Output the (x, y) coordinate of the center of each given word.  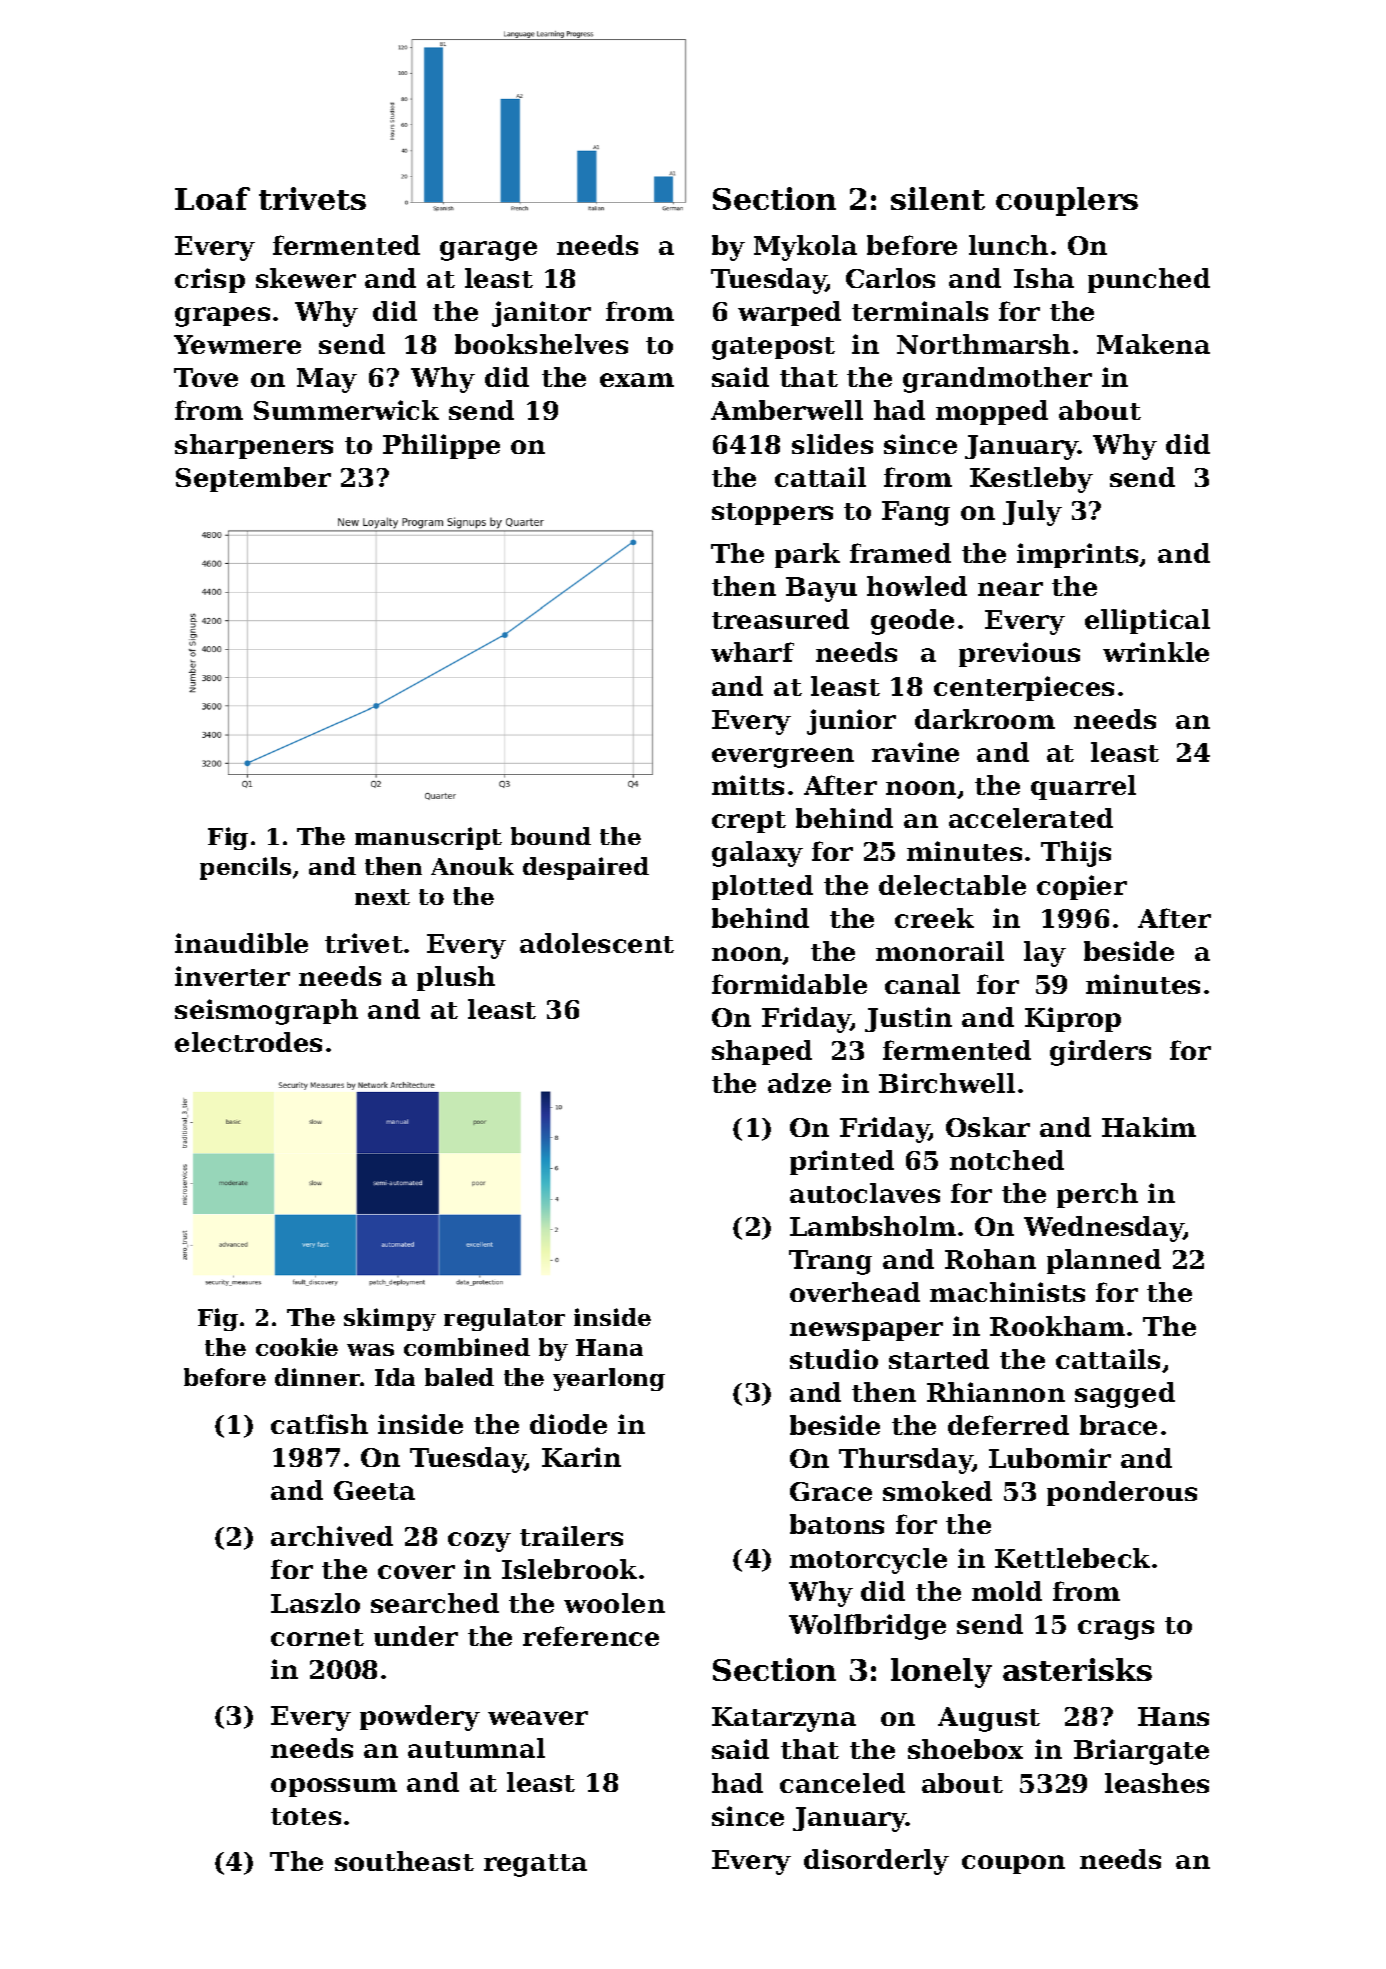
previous (1019, 654)
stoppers (772, 514)
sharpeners (254, 446)
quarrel (1083, 787)
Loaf (212, 198)
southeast (404, 1861)
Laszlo (315, 1603)
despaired (586, 868)
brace (1118, 1425)
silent (938, 198)
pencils (245, 868)
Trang (830, 1262)
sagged (1125, 1395)
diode (568, 1424)
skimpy (390, 1319)
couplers (1067, 201)
